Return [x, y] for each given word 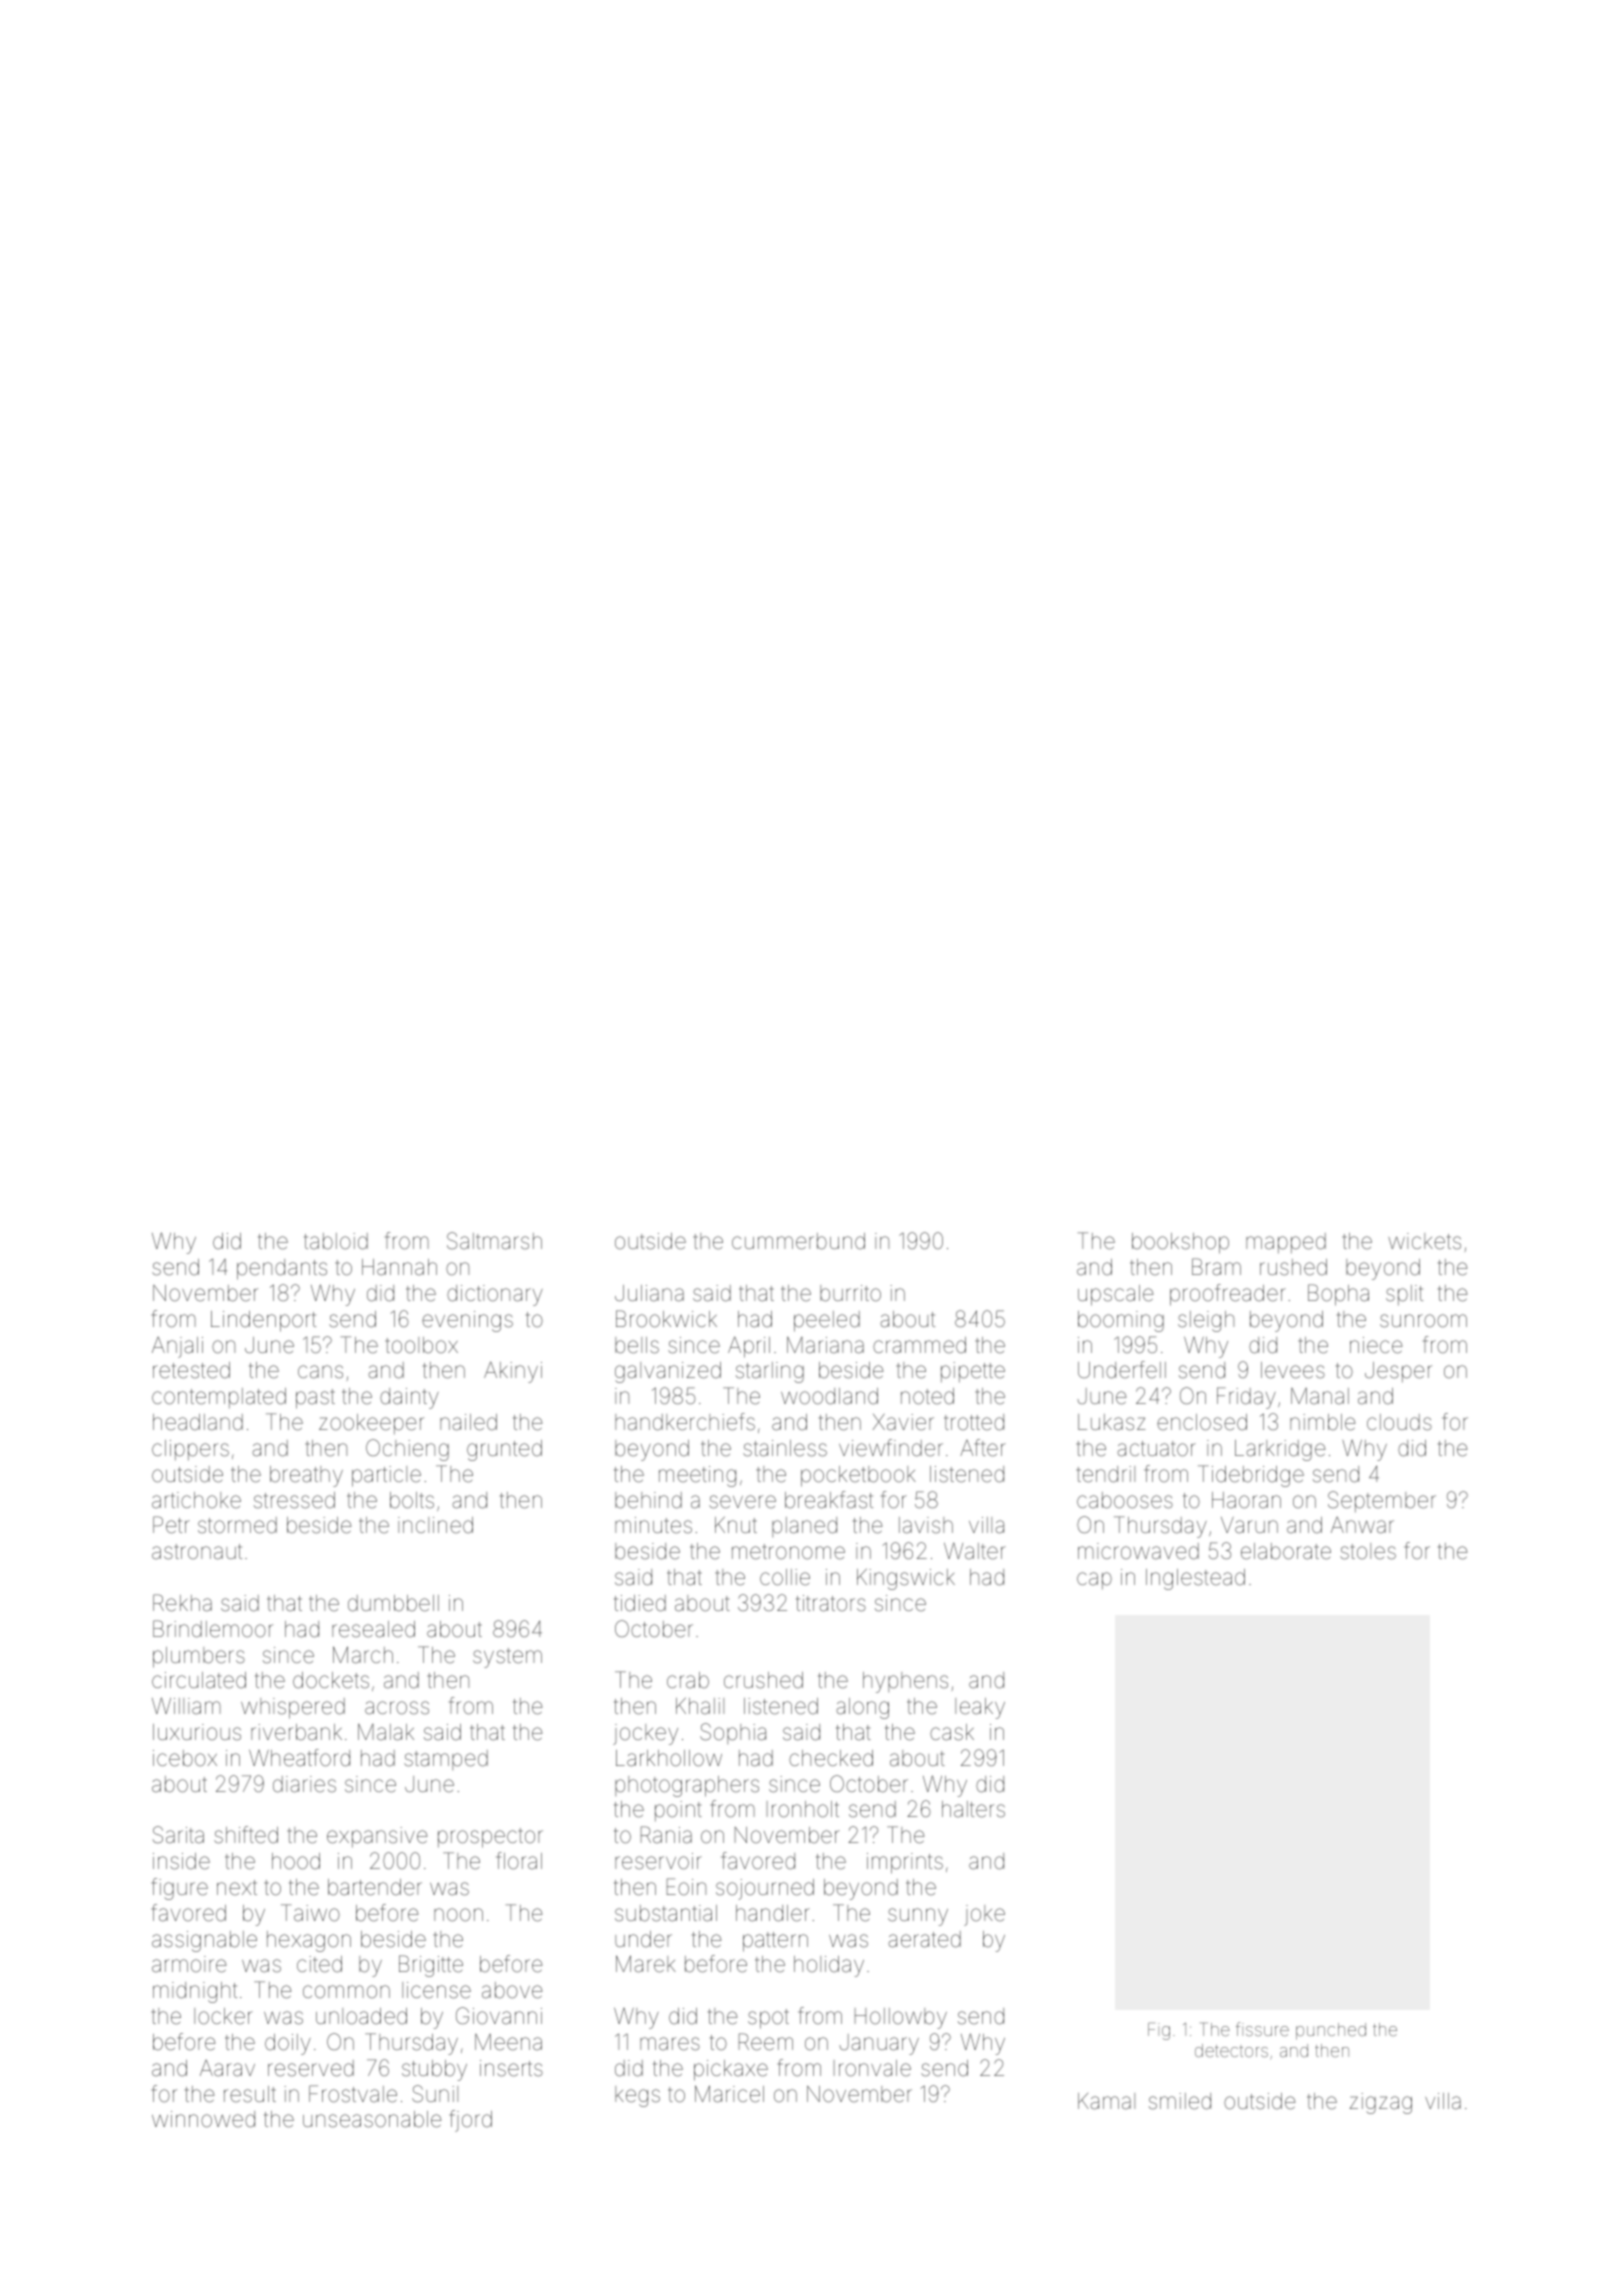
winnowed [203, 2119]
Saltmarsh [494, 1241]
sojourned [765, 1889]
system [507, 1658]
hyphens [905, 1682]
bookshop [1180, 1243]
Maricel [729, 2094]
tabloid [336, 1241]
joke [984, 1915]
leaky [980, 1708]
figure [180, 1889]
